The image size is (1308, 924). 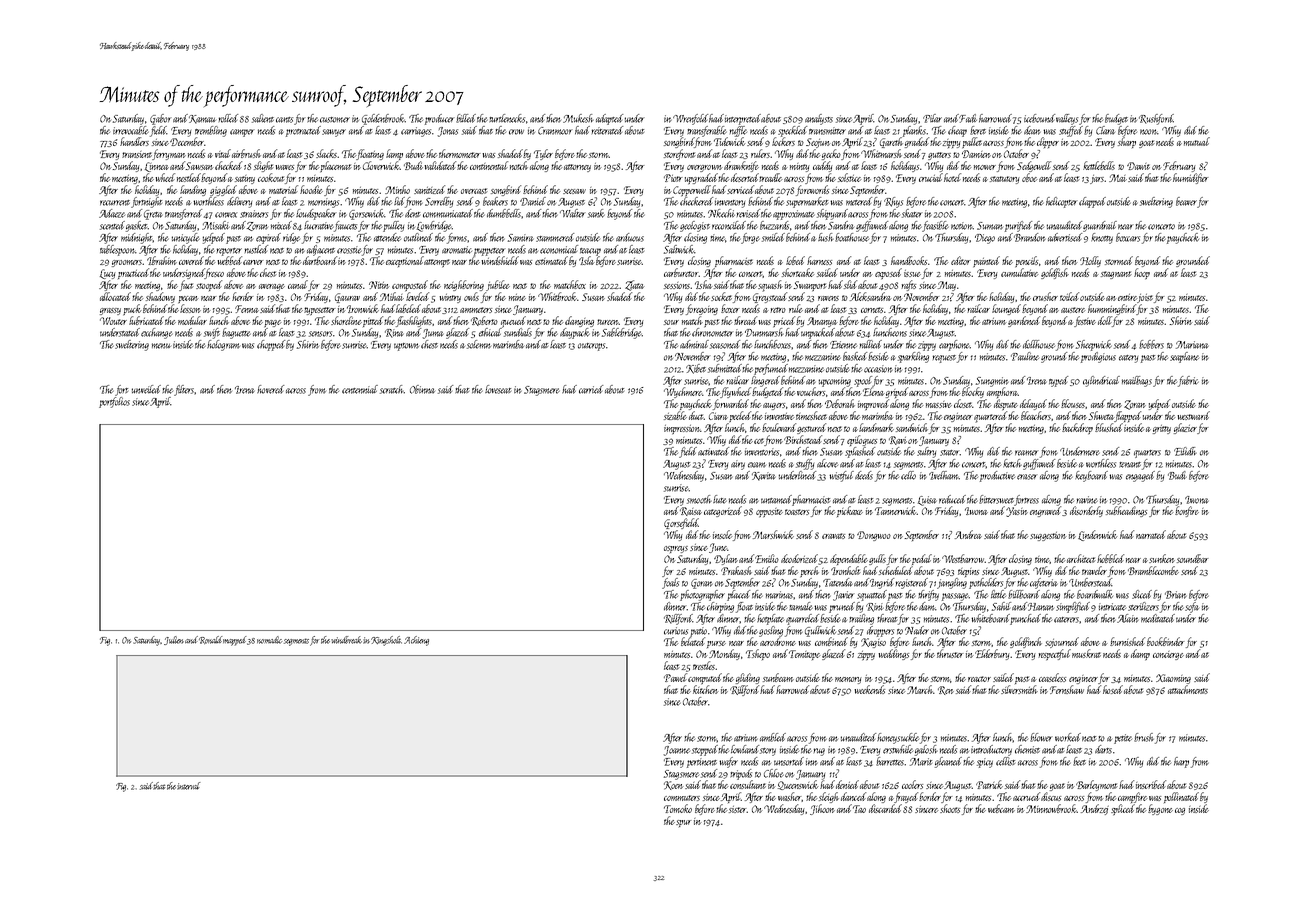 I want to click on Mukesh, so click(x=578, y=118).
